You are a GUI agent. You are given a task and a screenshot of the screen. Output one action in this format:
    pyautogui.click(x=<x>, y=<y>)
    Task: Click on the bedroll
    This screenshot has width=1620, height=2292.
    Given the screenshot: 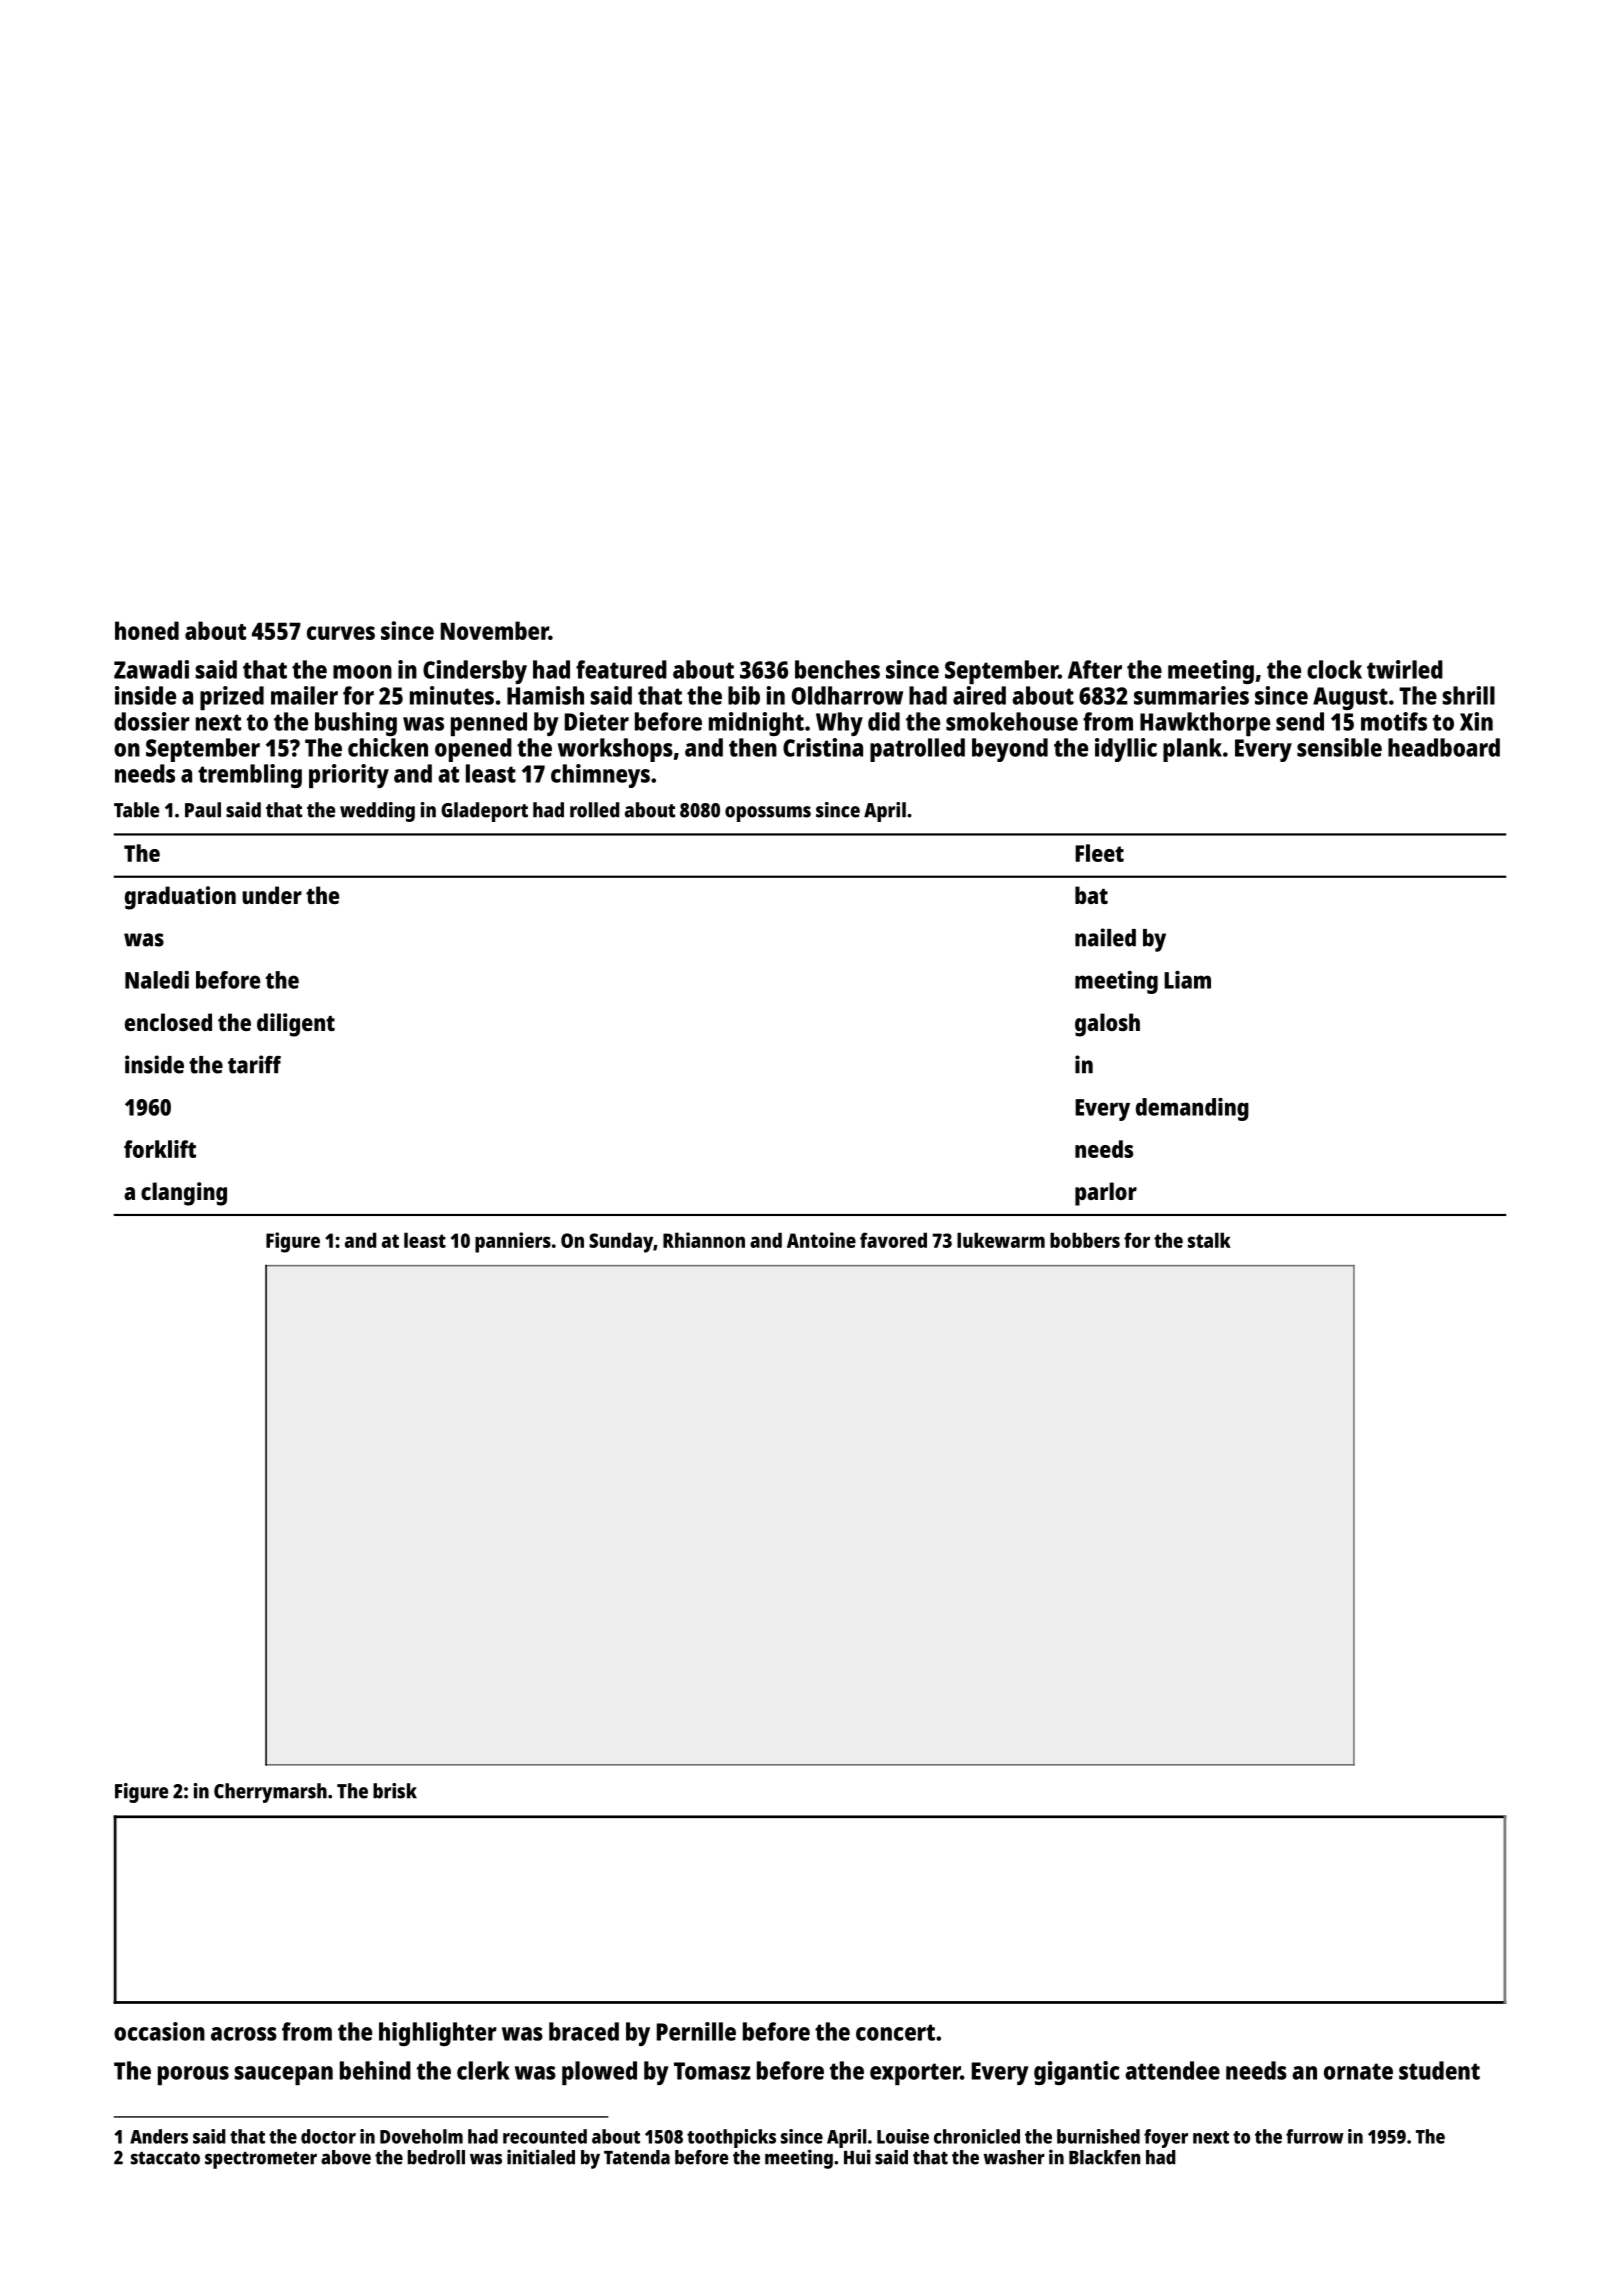 What is the action you would take?
    pyautogui.click(x=436, y=2157)
